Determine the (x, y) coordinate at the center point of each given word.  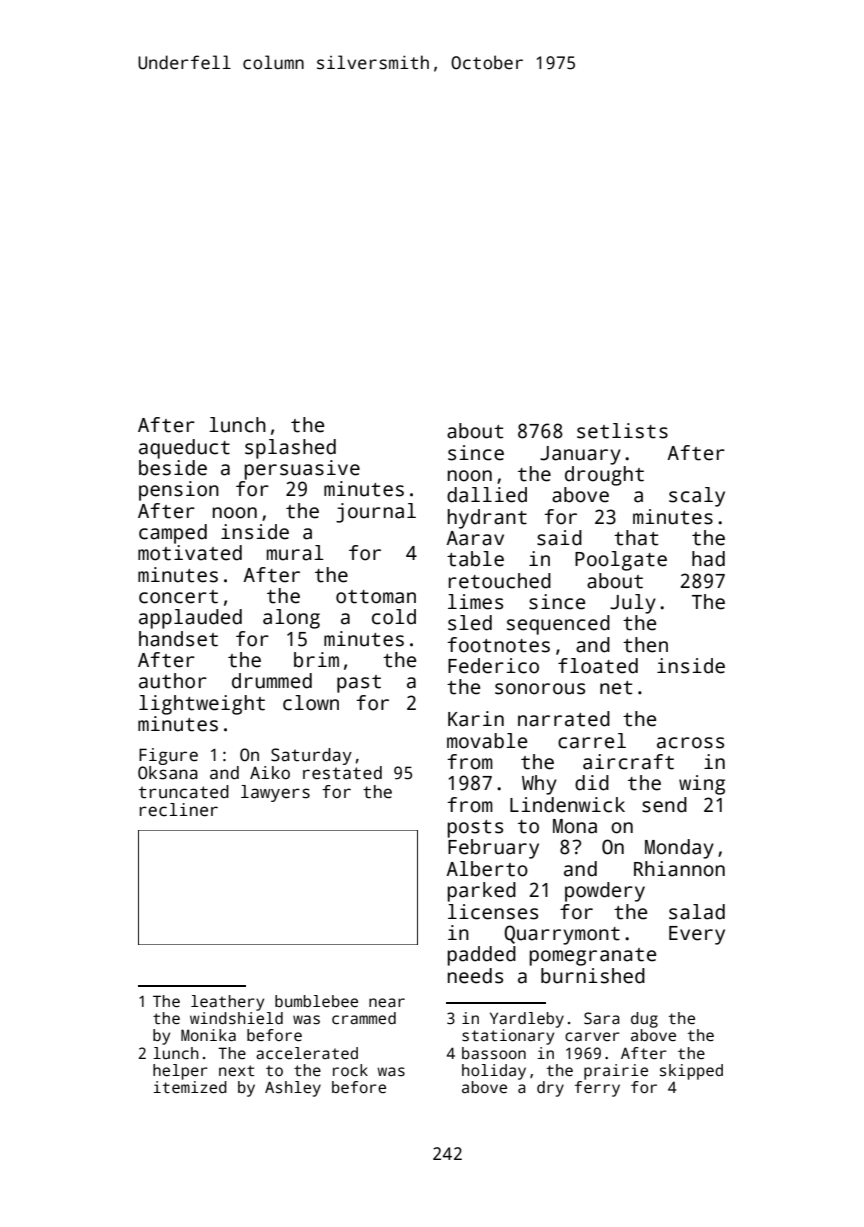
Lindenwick (567, 805)
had (708, 559)
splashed (290, 449)
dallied (487, 495)
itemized (190, 1087)
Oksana (168, 773)
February (493, 849)
